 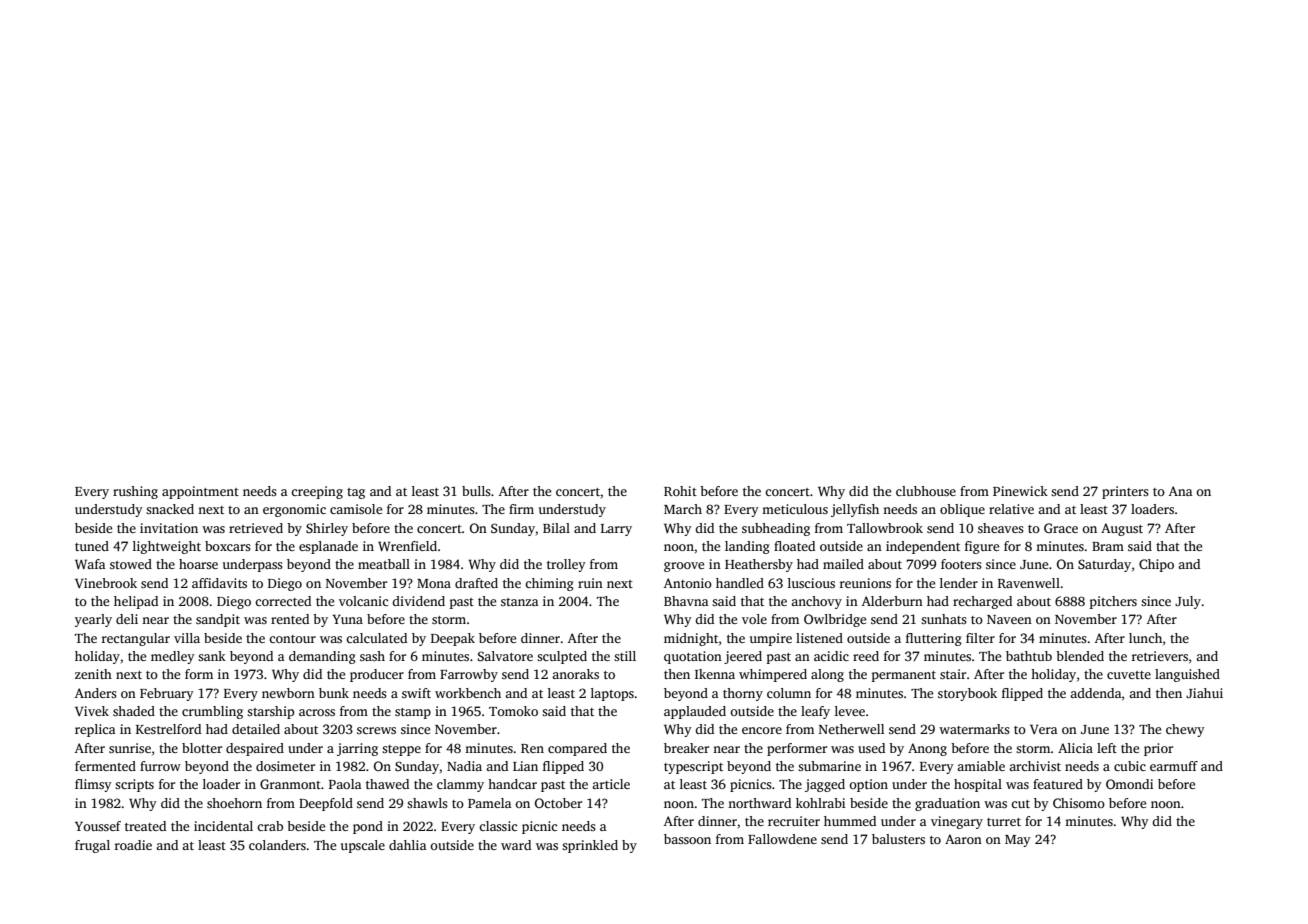 I want to click on midnight, so click(x=691, y=639).
